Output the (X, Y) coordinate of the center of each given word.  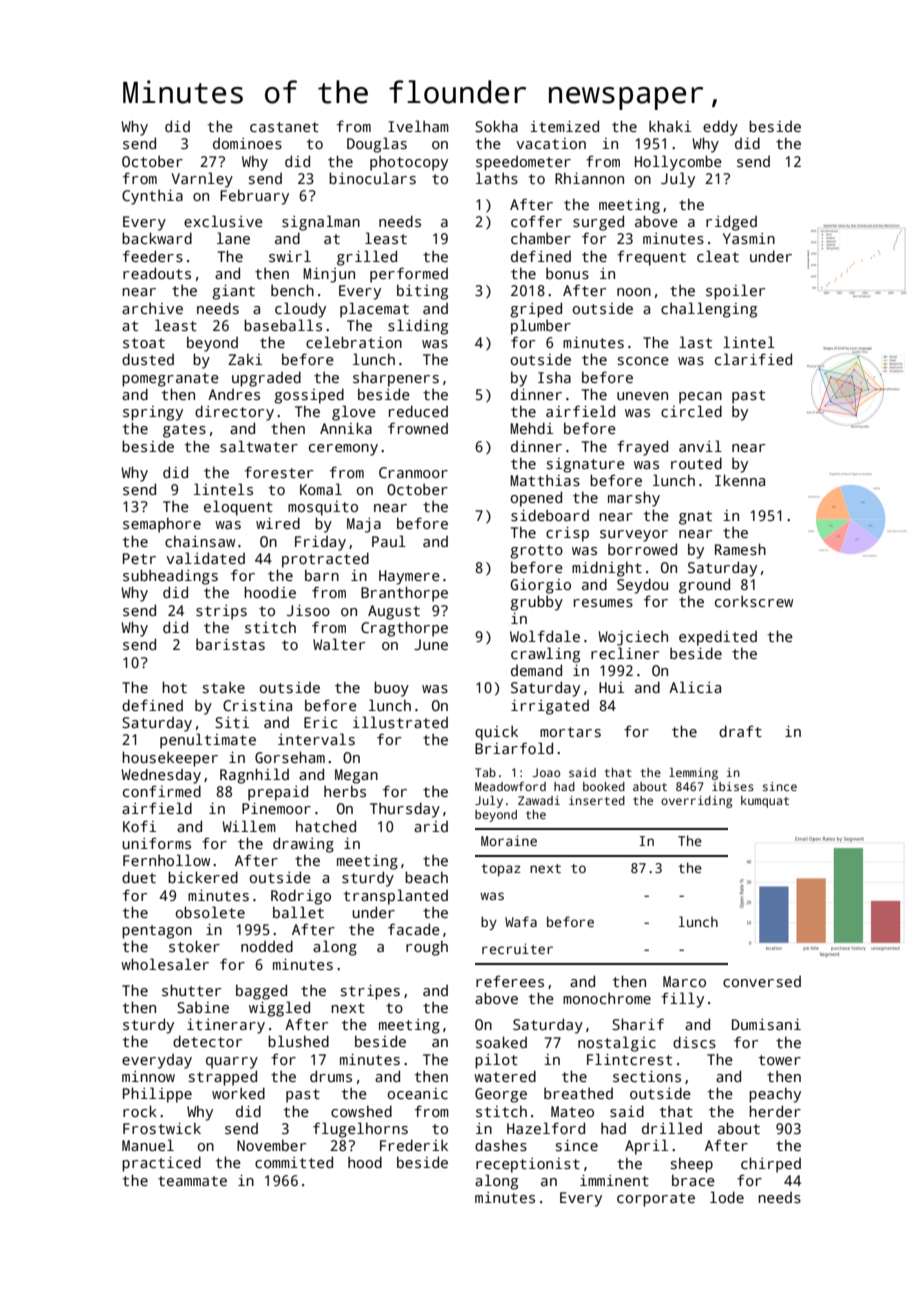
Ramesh (740, 549)
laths (497, 178)
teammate (192, 1181)
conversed (762, 981)
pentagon (157, 932)
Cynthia (152, 197)
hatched (326, 826)
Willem (249, 826)
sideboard (550, 515)
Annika (346, 428)
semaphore (162, 525)
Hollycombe (678, 163)
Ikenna (740, 480)
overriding (696, 802)
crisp (567, 534)
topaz (501, 870)
